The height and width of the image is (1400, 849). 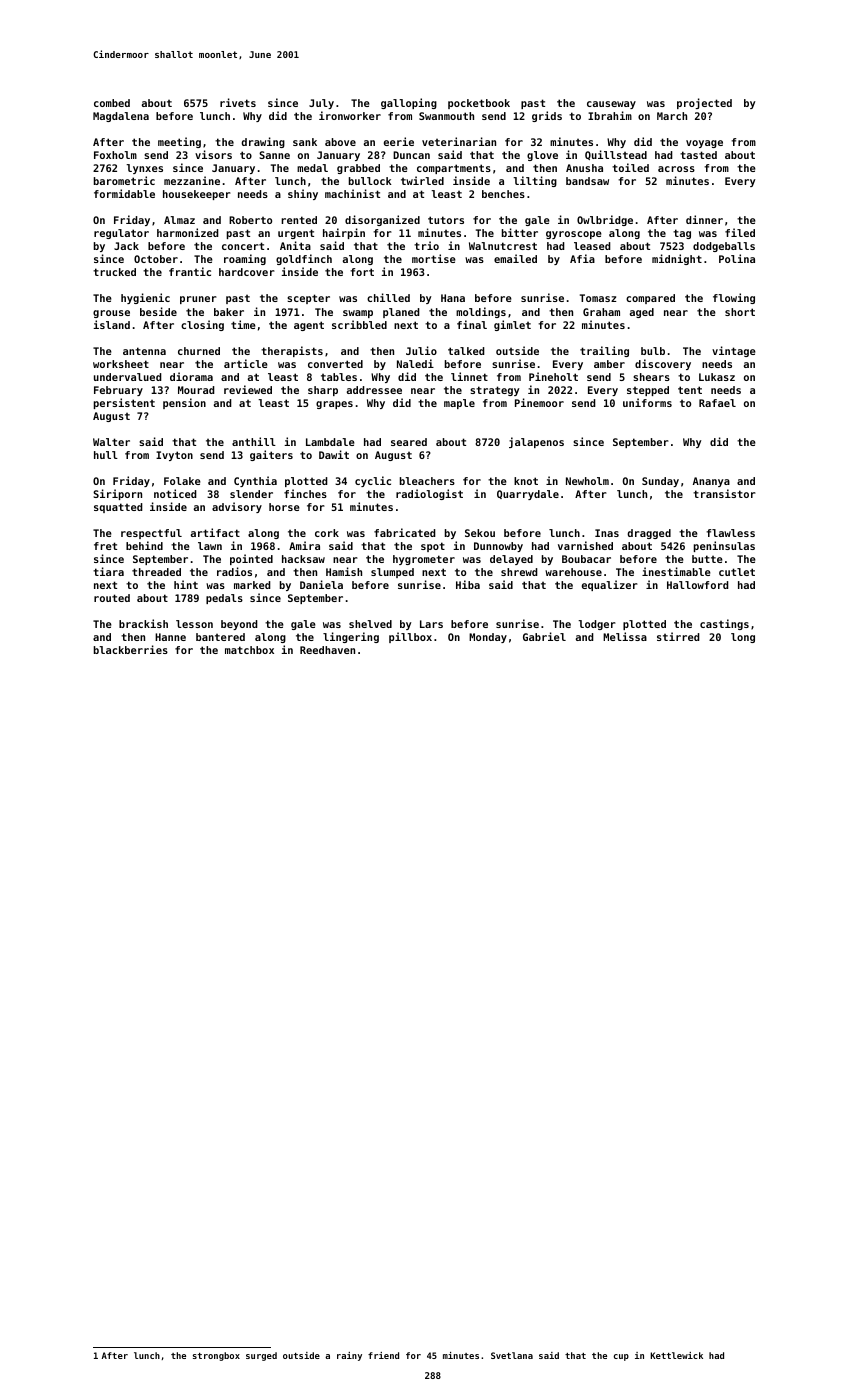 I want to click on strongbox, so click(x=216, y=1356).
